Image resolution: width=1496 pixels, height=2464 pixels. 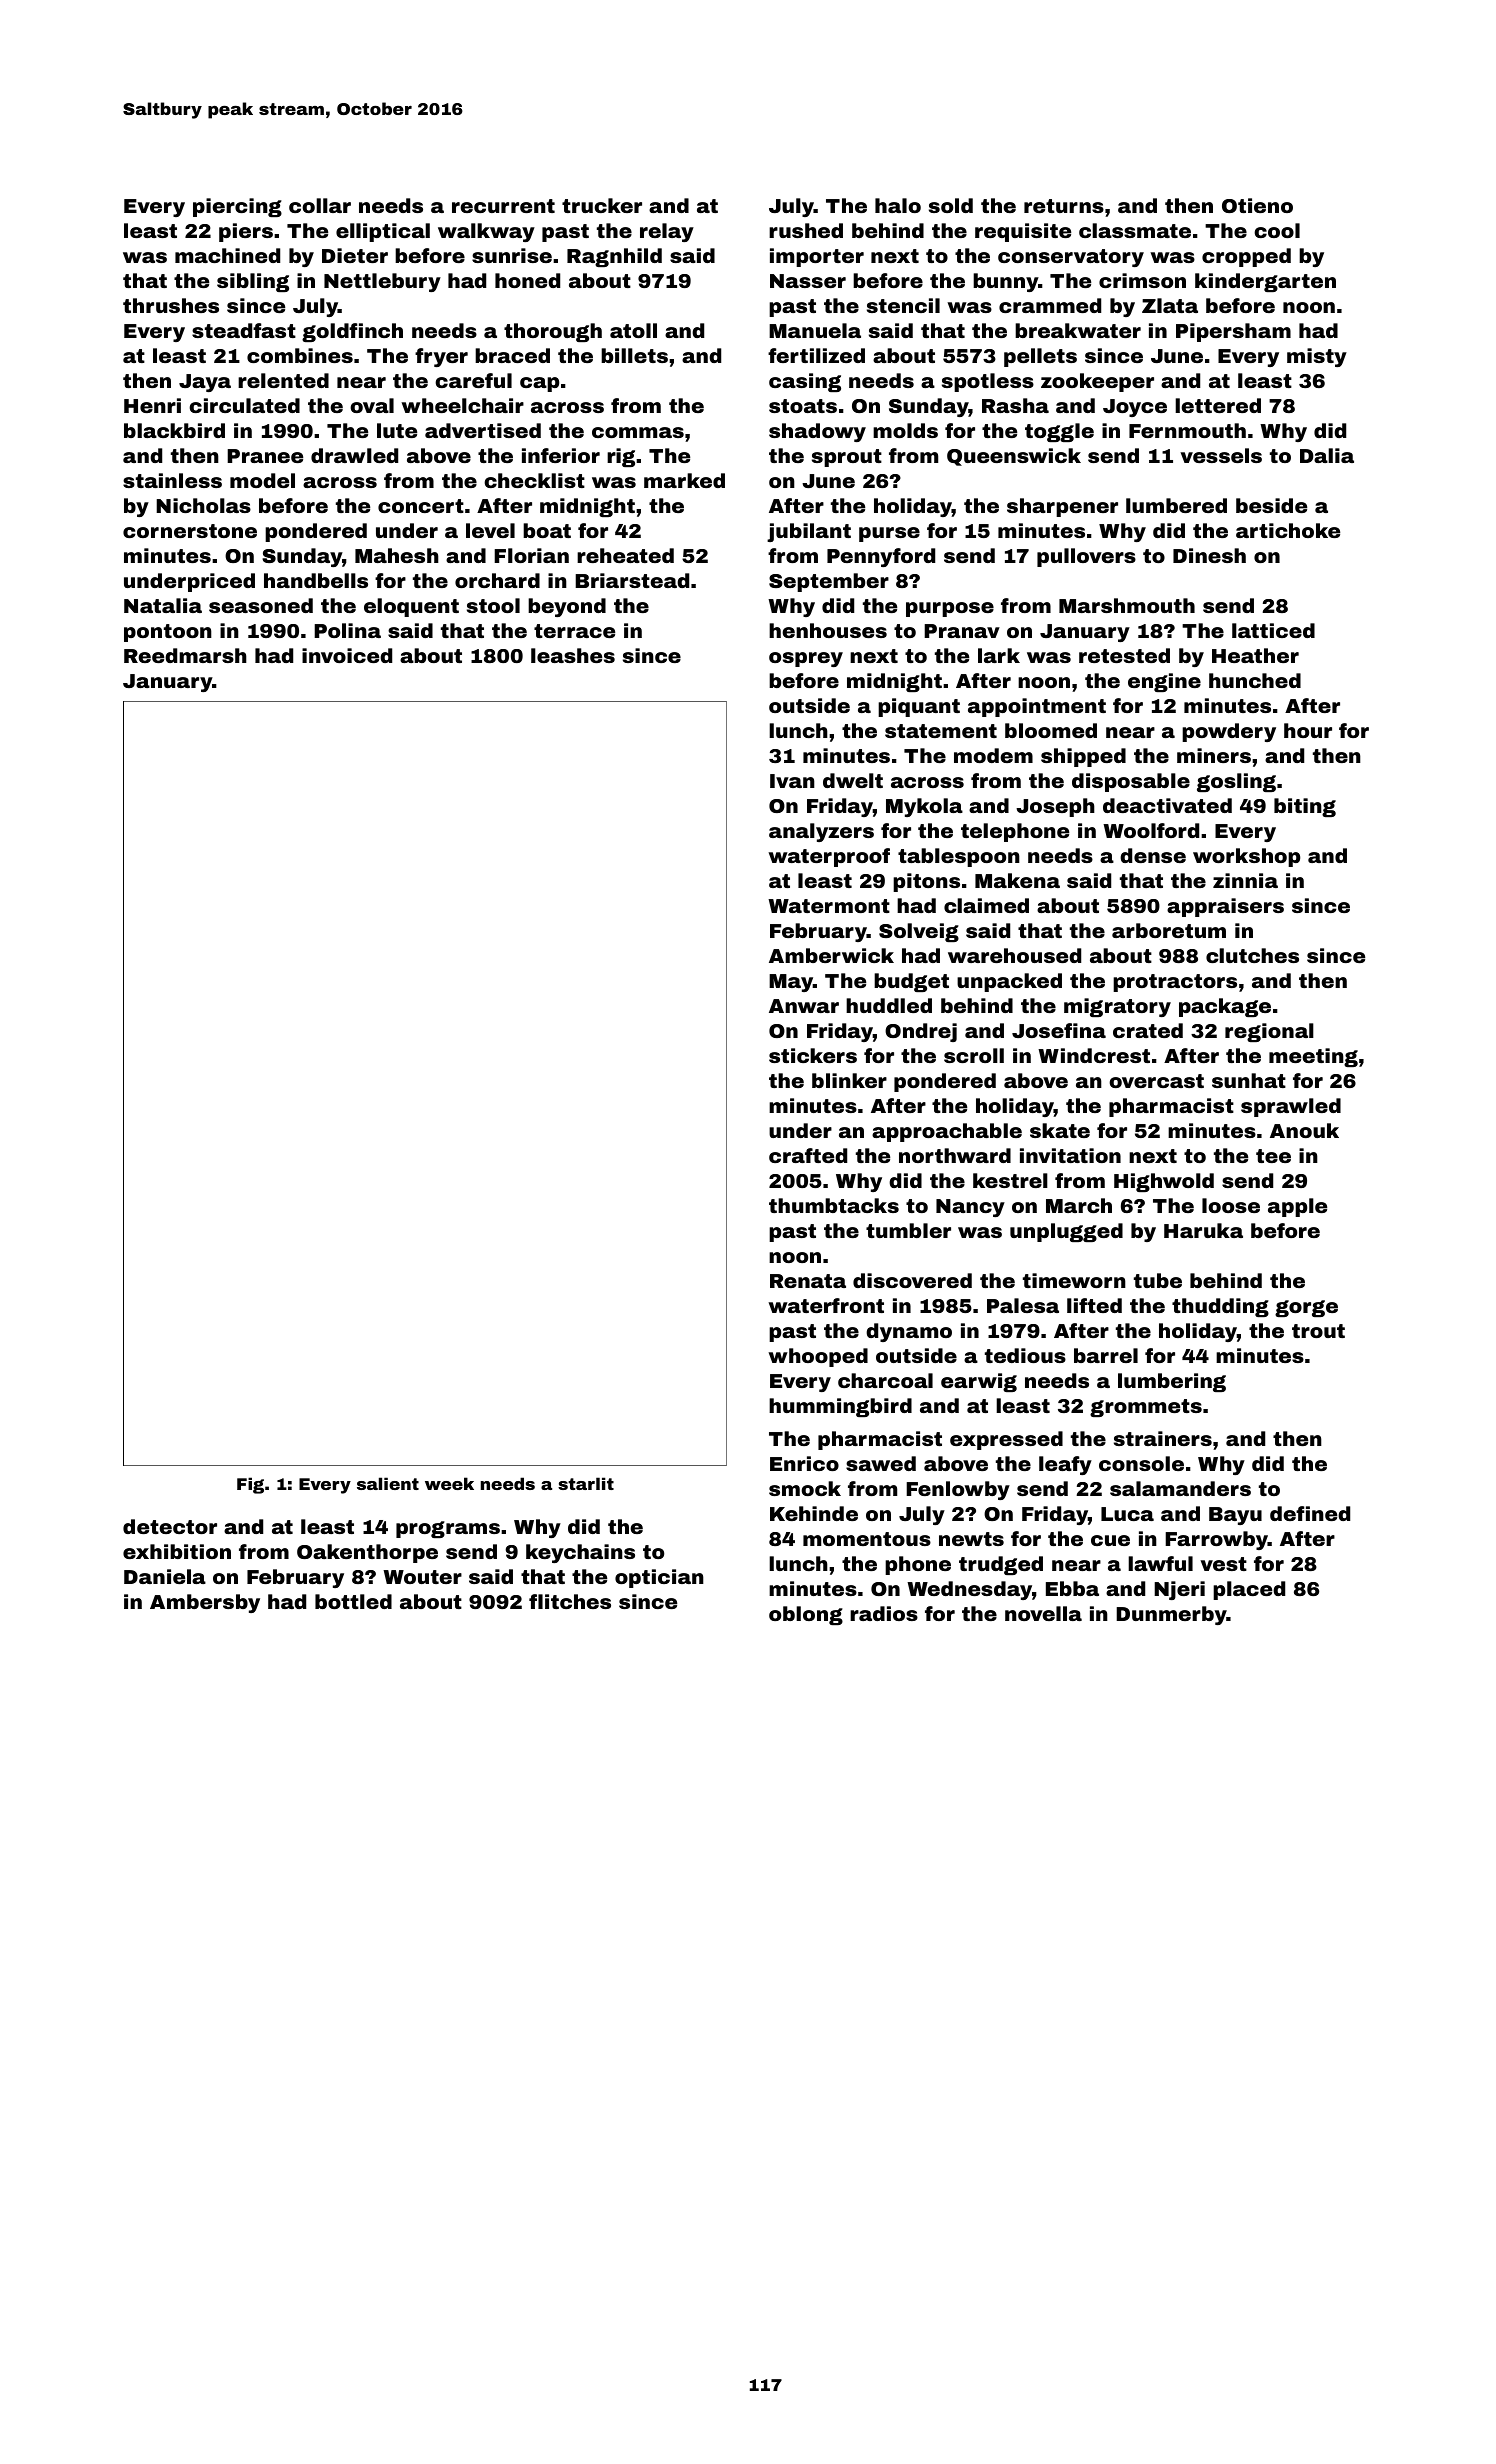 What do you see at coordinates (1291, 1107) in the page?
I see `sprawled` at bounding box center [1291, 1107].
